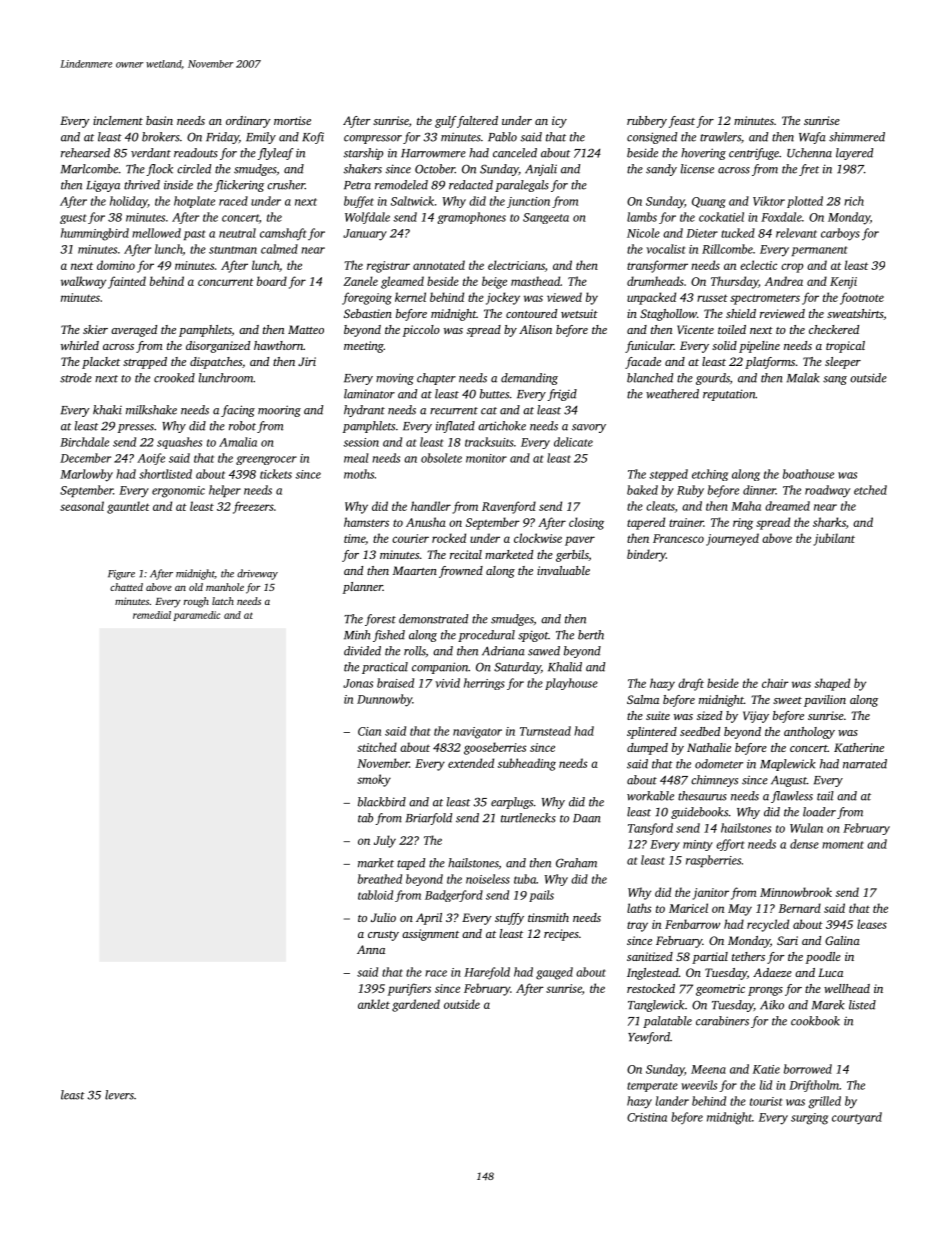  What do you see at coordinates (118, 120) in the screenshot?
I see `inclement` at bounding box center [118, 120].
